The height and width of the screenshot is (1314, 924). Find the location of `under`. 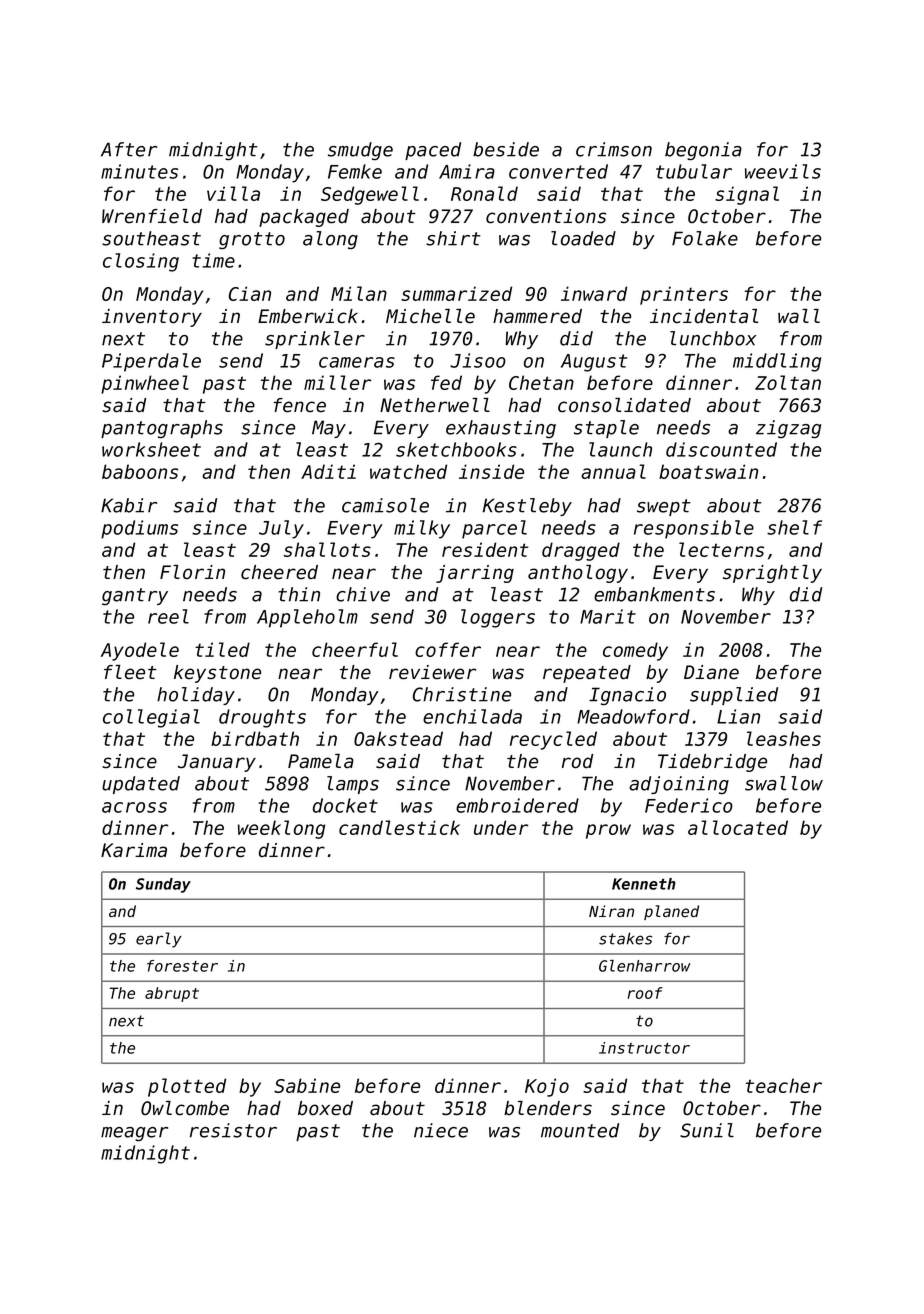

under is located at coordinates (501, 827).
